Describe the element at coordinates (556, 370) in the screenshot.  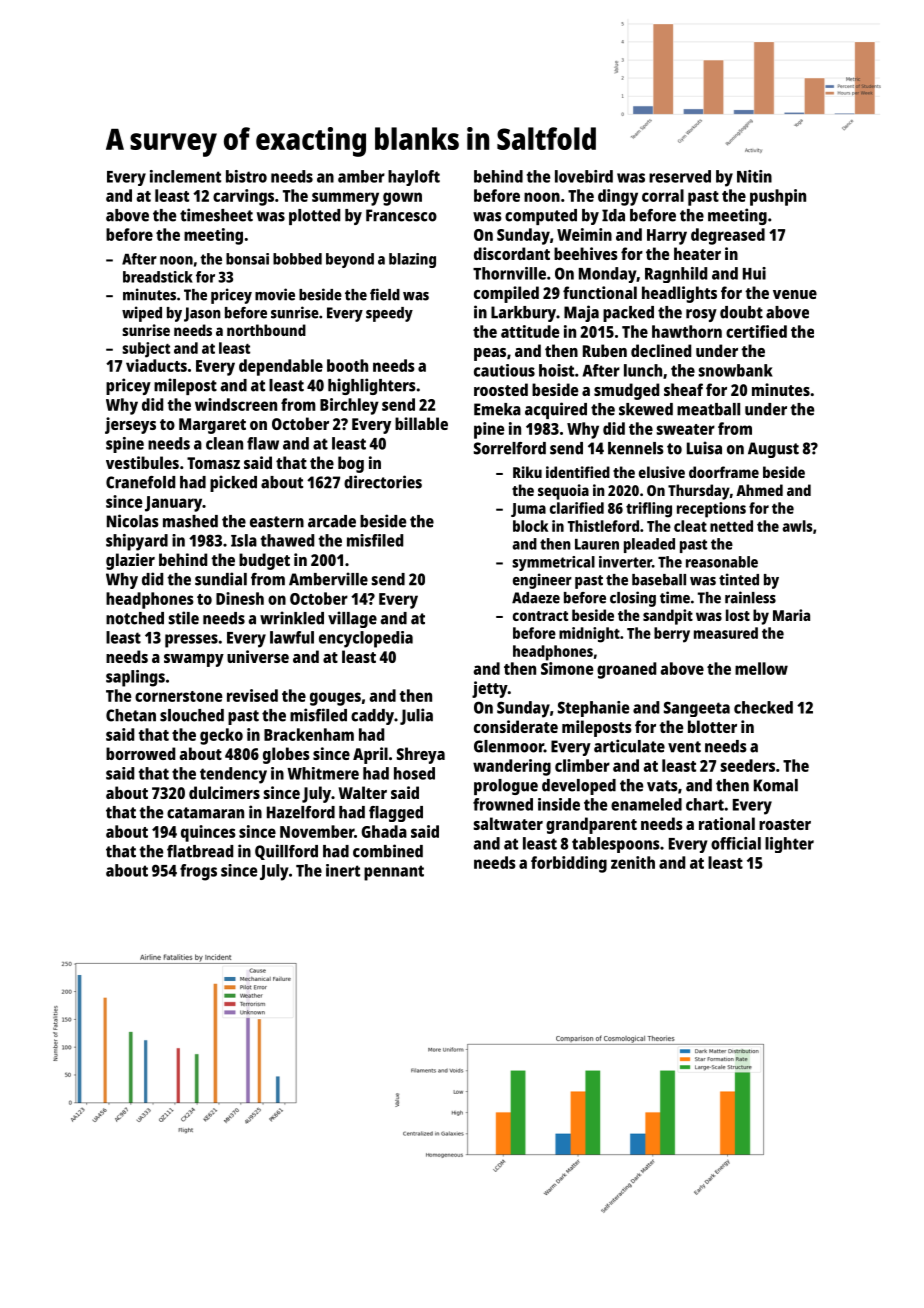
I see `hoist` at that location.
